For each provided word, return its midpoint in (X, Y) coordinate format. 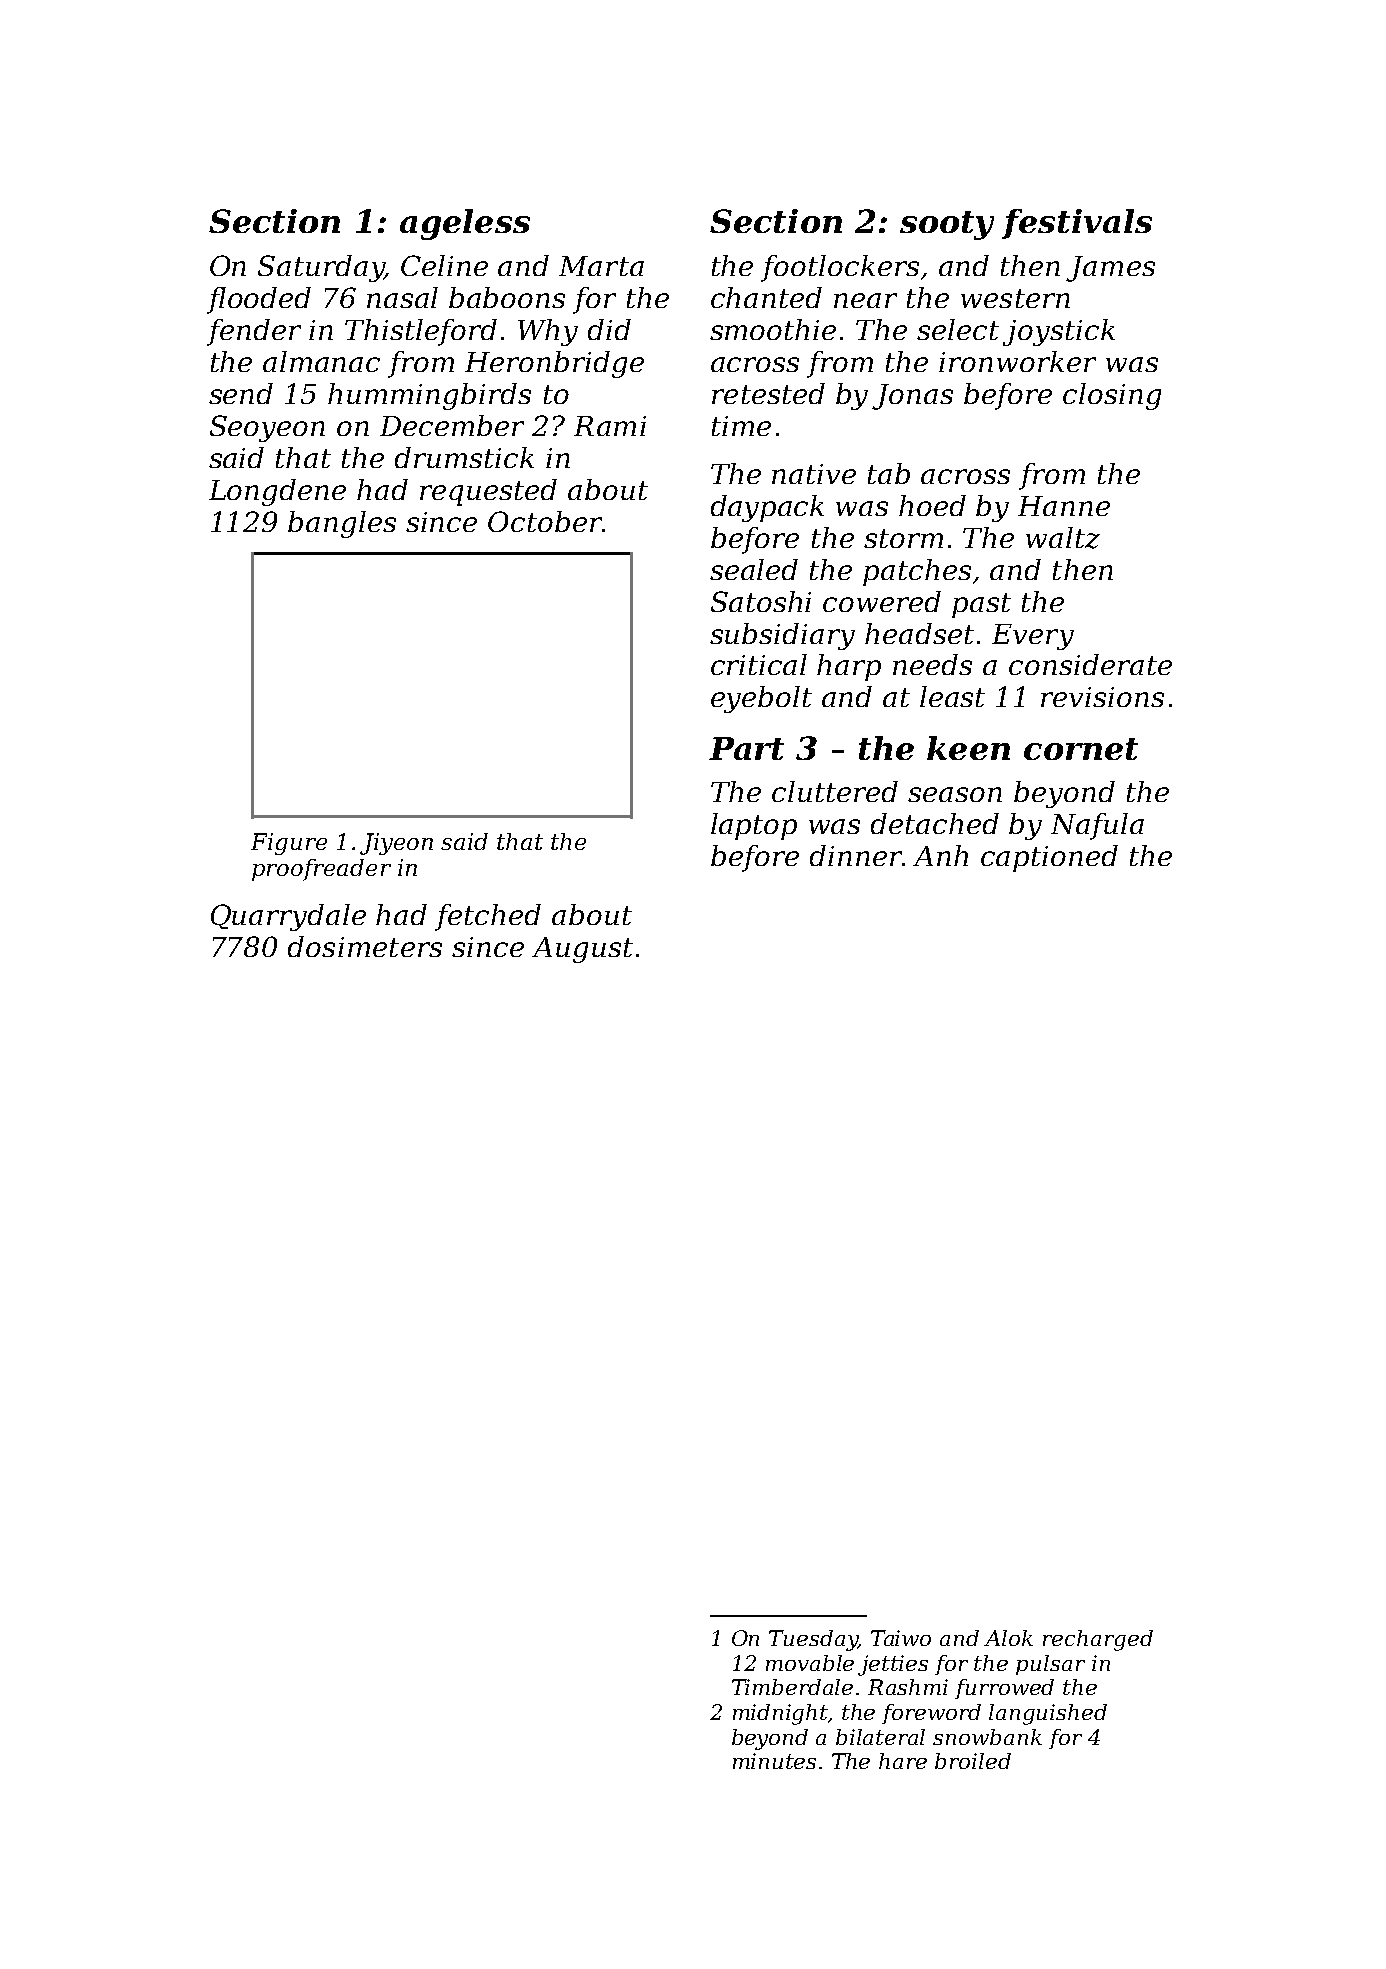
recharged (1098, 1640)
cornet (1081, 749)
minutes (774, 1761)
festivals (1077, 224)
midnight (781, 1714)
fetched (488, 917)
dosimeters (365, 946)
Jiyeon (396, 844)
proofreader (321, 870)
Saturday (321, 268)
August (582, 950)
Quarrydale (288, 917)
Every (1033, 637)
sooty (947, 225)
